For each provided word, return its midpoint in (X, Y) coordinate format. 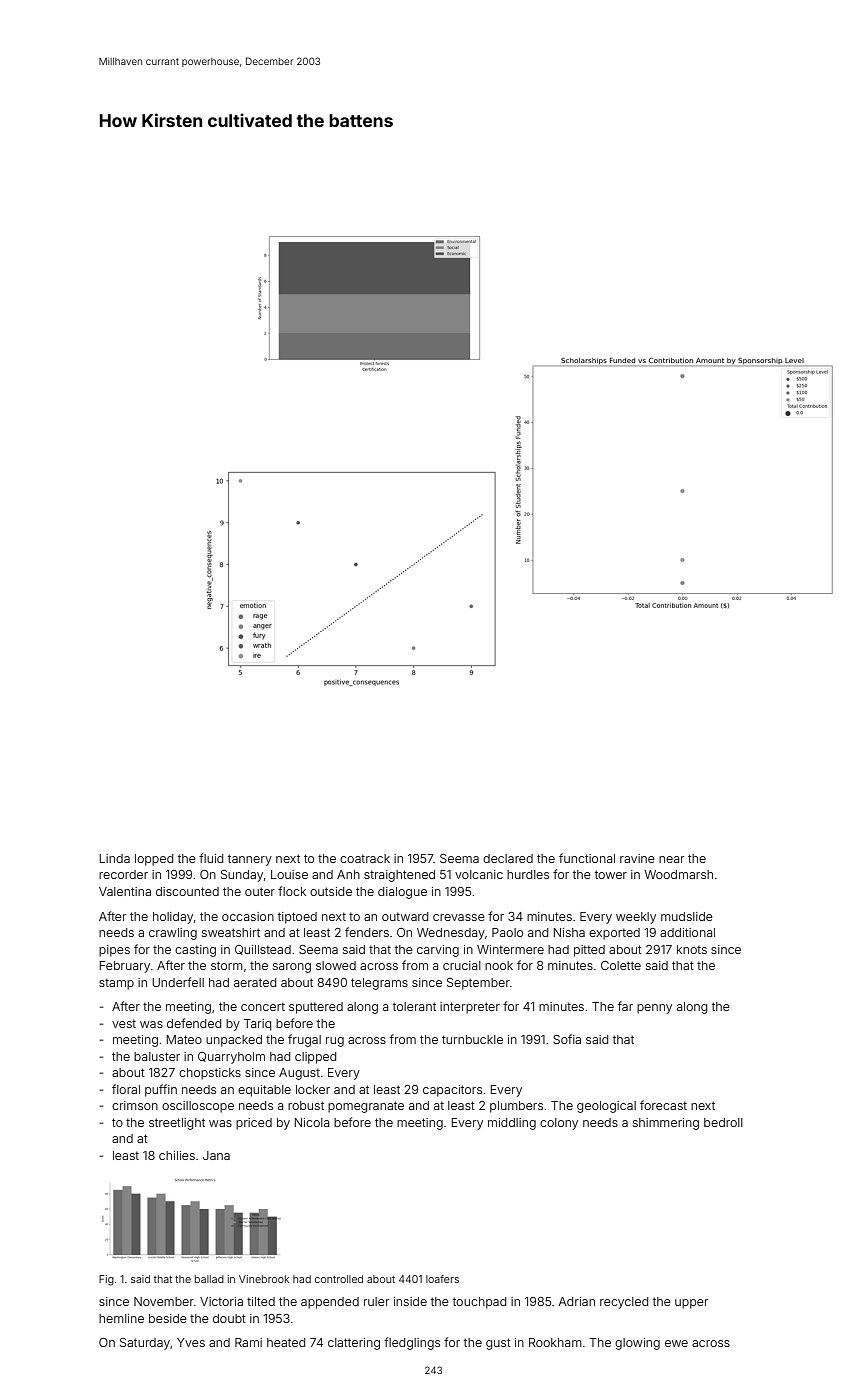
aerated (255, 982)
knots (692, 949)
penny (654, 1009)
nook (499, 965)
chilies (177, 1155)
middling (512, 1124)
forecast (663, 1105)
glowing (637, 1344)
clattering (354, 1344)
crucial (462, 965)
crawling (173, 934)
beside (168, 1318)
